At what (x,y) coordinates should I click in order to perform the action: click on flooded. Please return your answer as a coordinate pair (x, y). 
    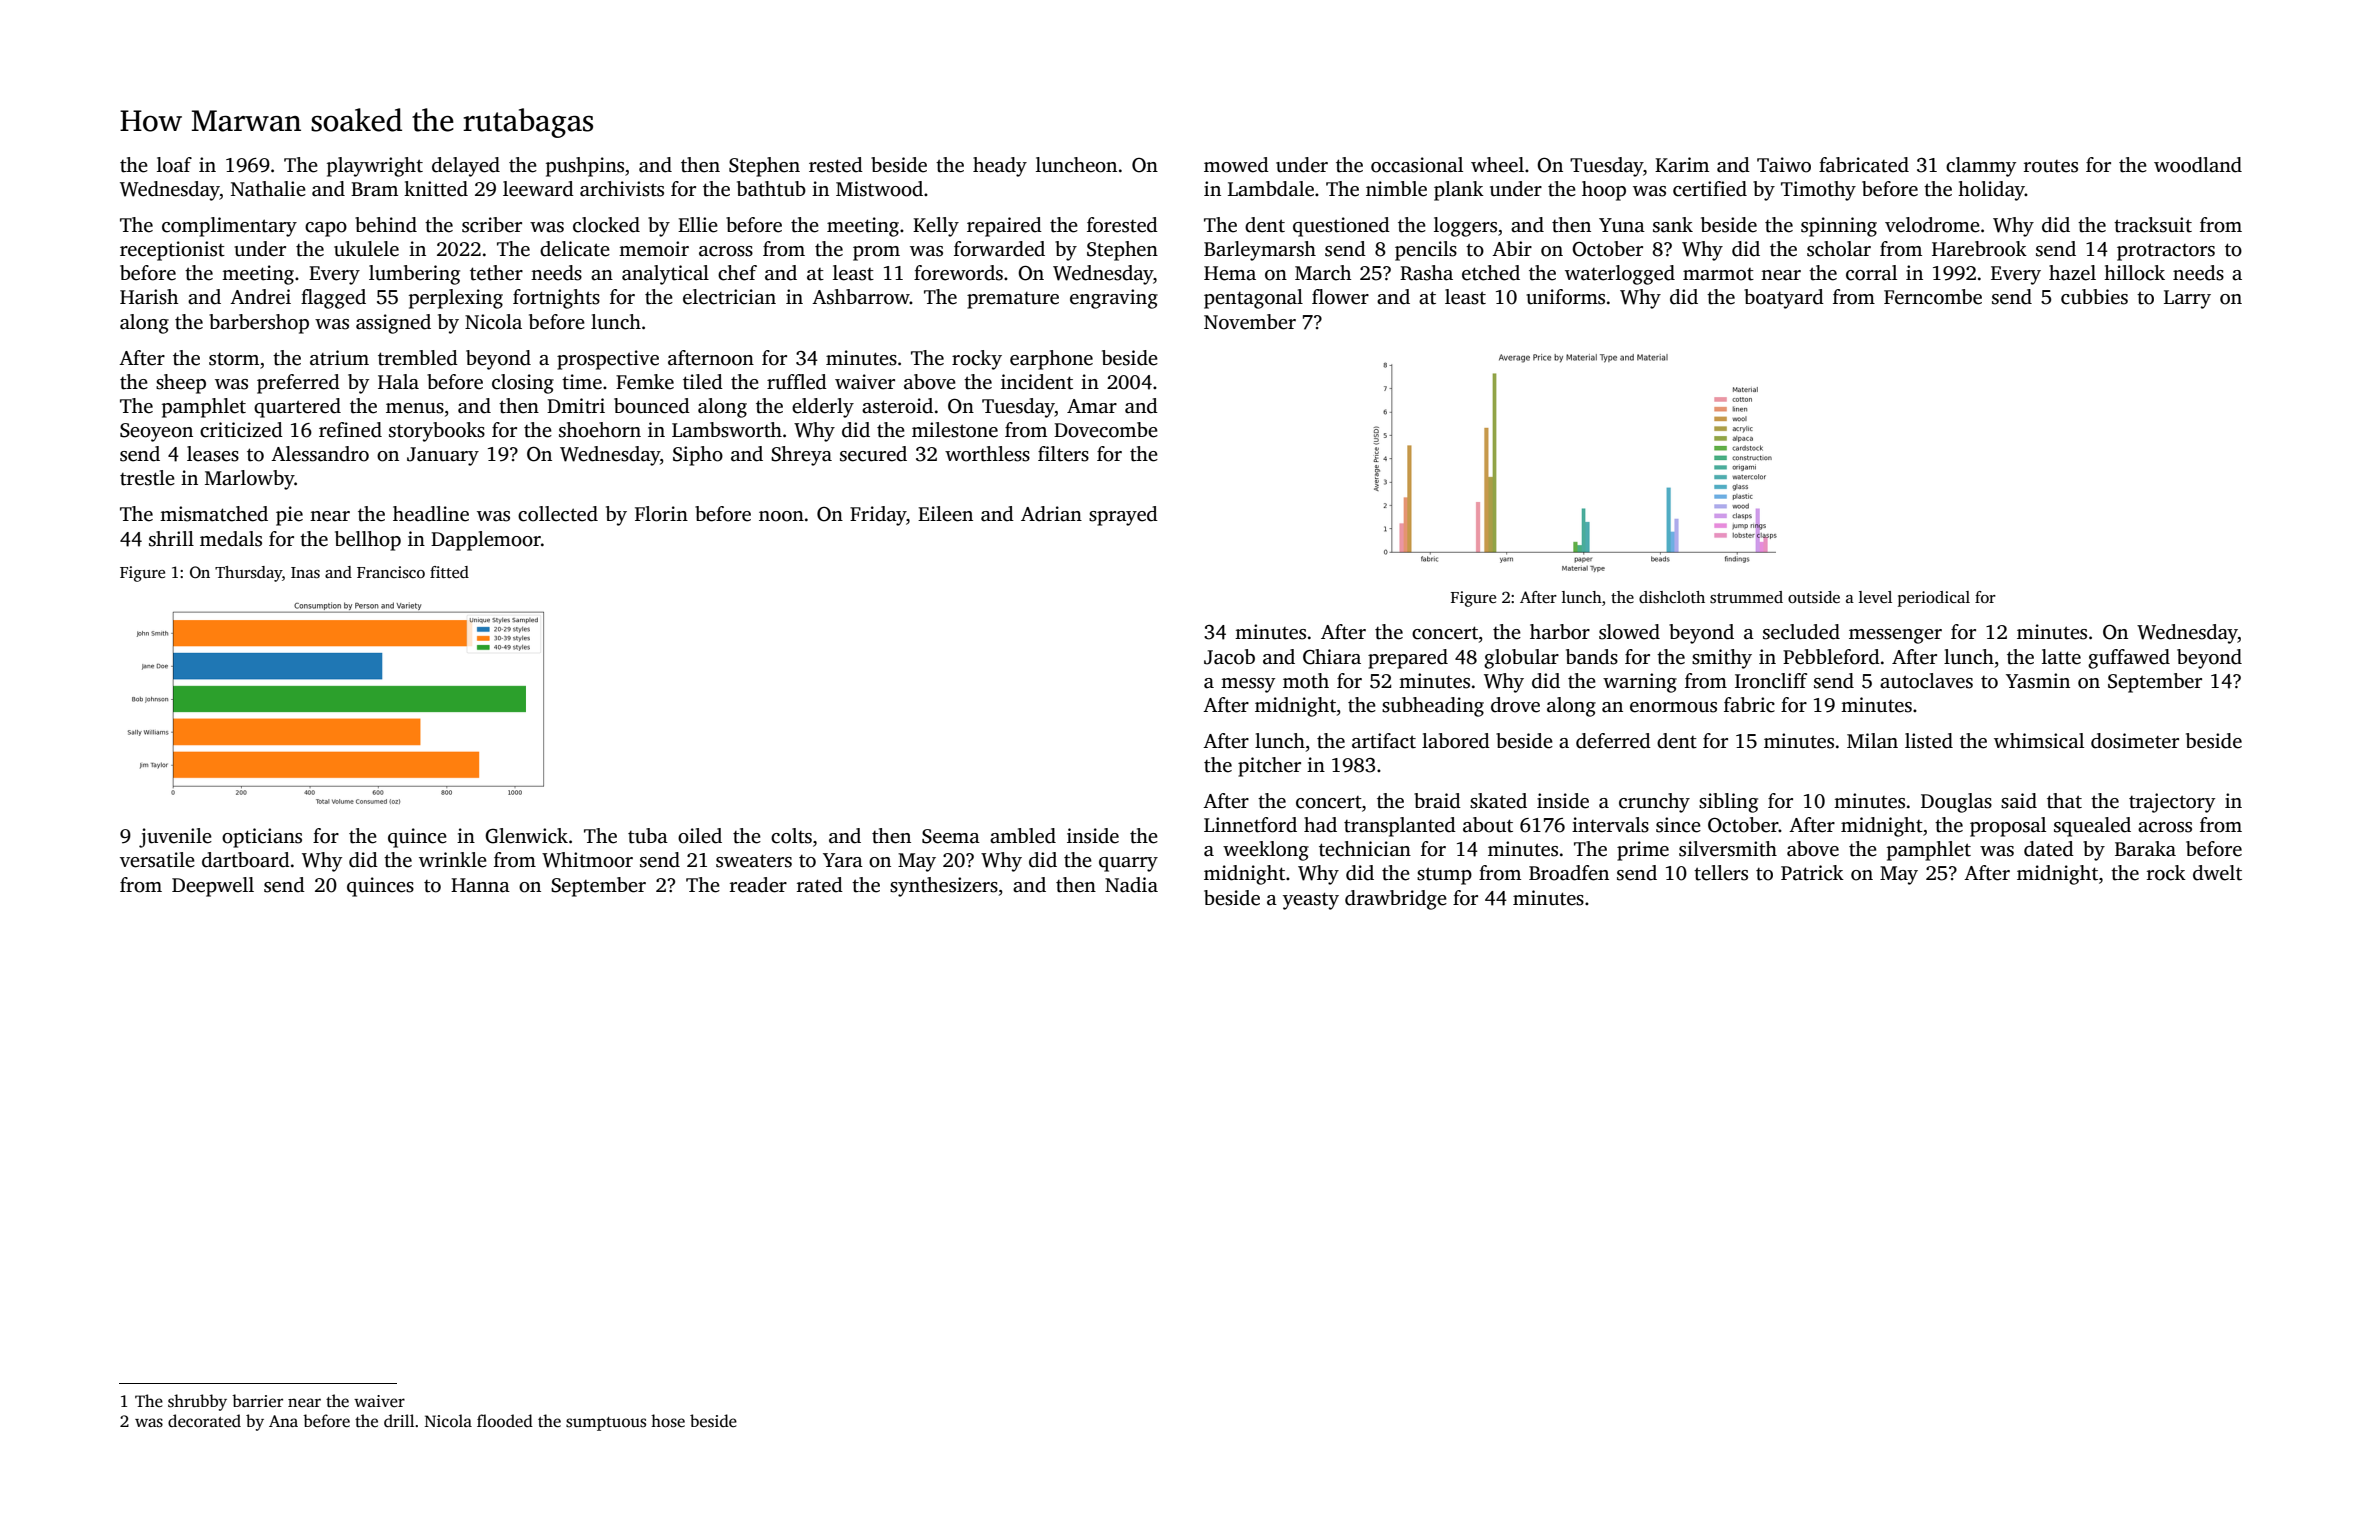
    Looking at the image, I should click on (505, 1421).
